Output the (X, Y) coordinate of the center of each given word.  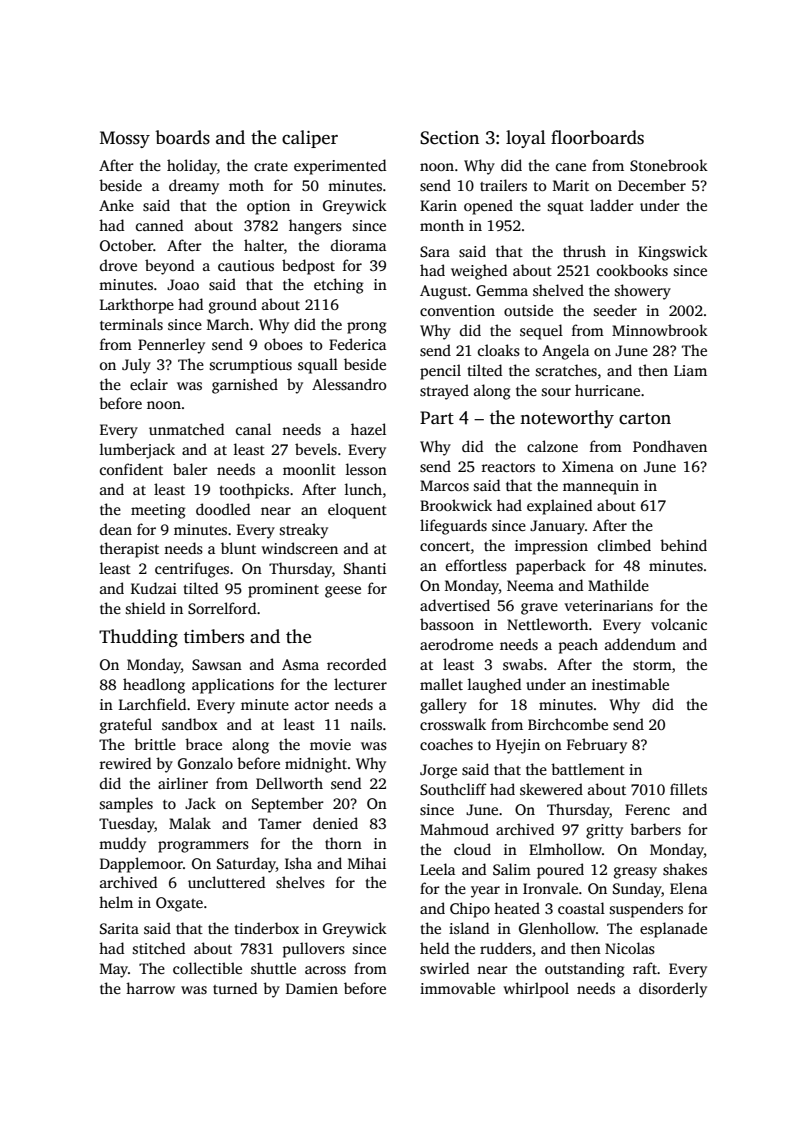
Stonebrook (669, 165)
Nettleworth (547, 624)
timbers (214, 636)
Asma (300, 664)
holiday (192, 167)
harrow (150, 988)
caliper (310, 139)
